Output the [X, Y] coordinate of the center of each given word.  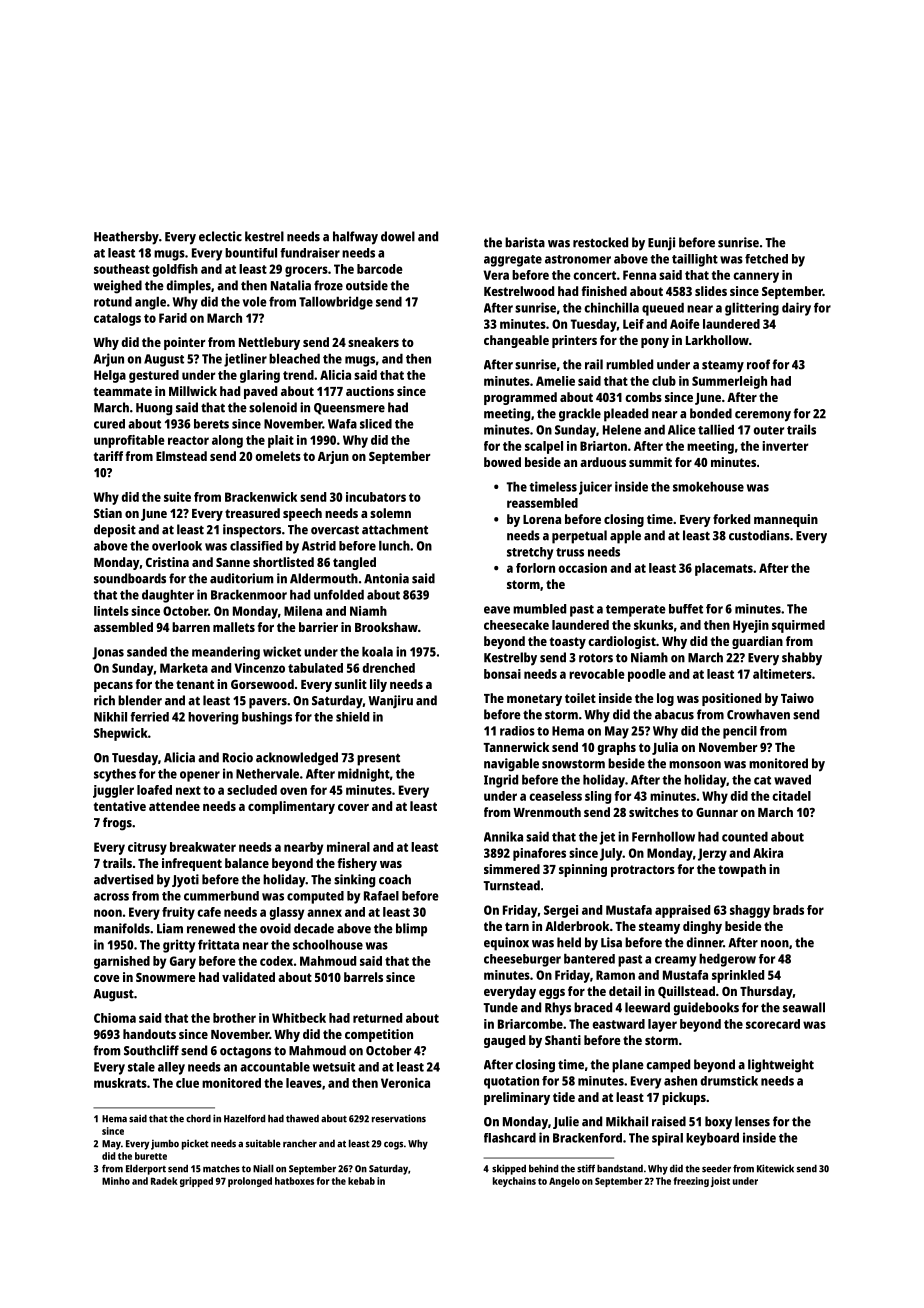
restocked [600, 242]
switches [654, 812]
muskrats [120, 1083]
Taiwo [797, 698]
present [378, 760]
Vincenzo [259, 668]
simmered [512, 869]
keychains [514, 1182]
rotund [113, 302]
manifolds [122, 928]
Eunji [661, 244]
